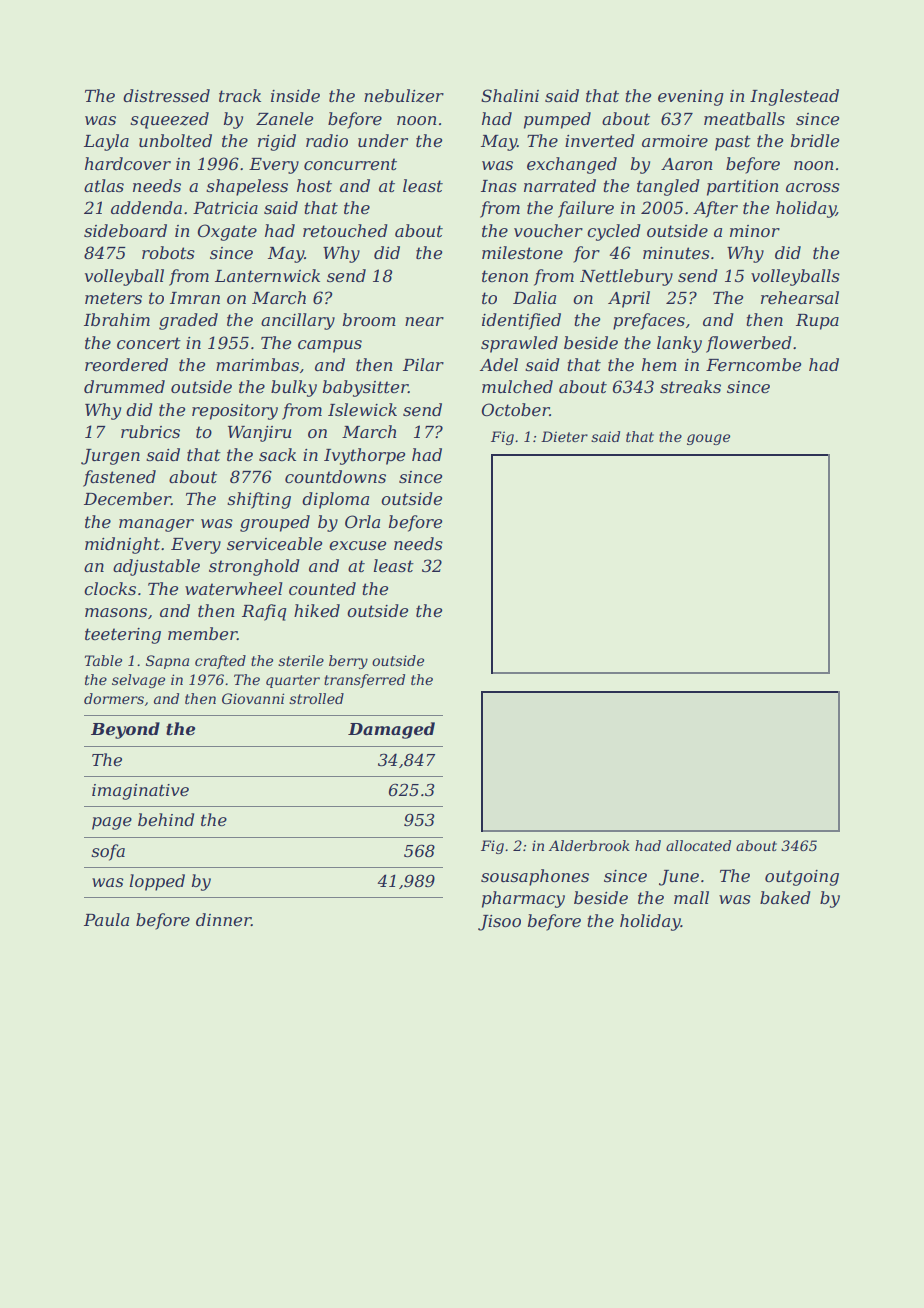 The width and height of the document is (924, 1308). What do you see at coordinates (166, 819) in the document?
I see `behind` at bounding box center [166, 819].
